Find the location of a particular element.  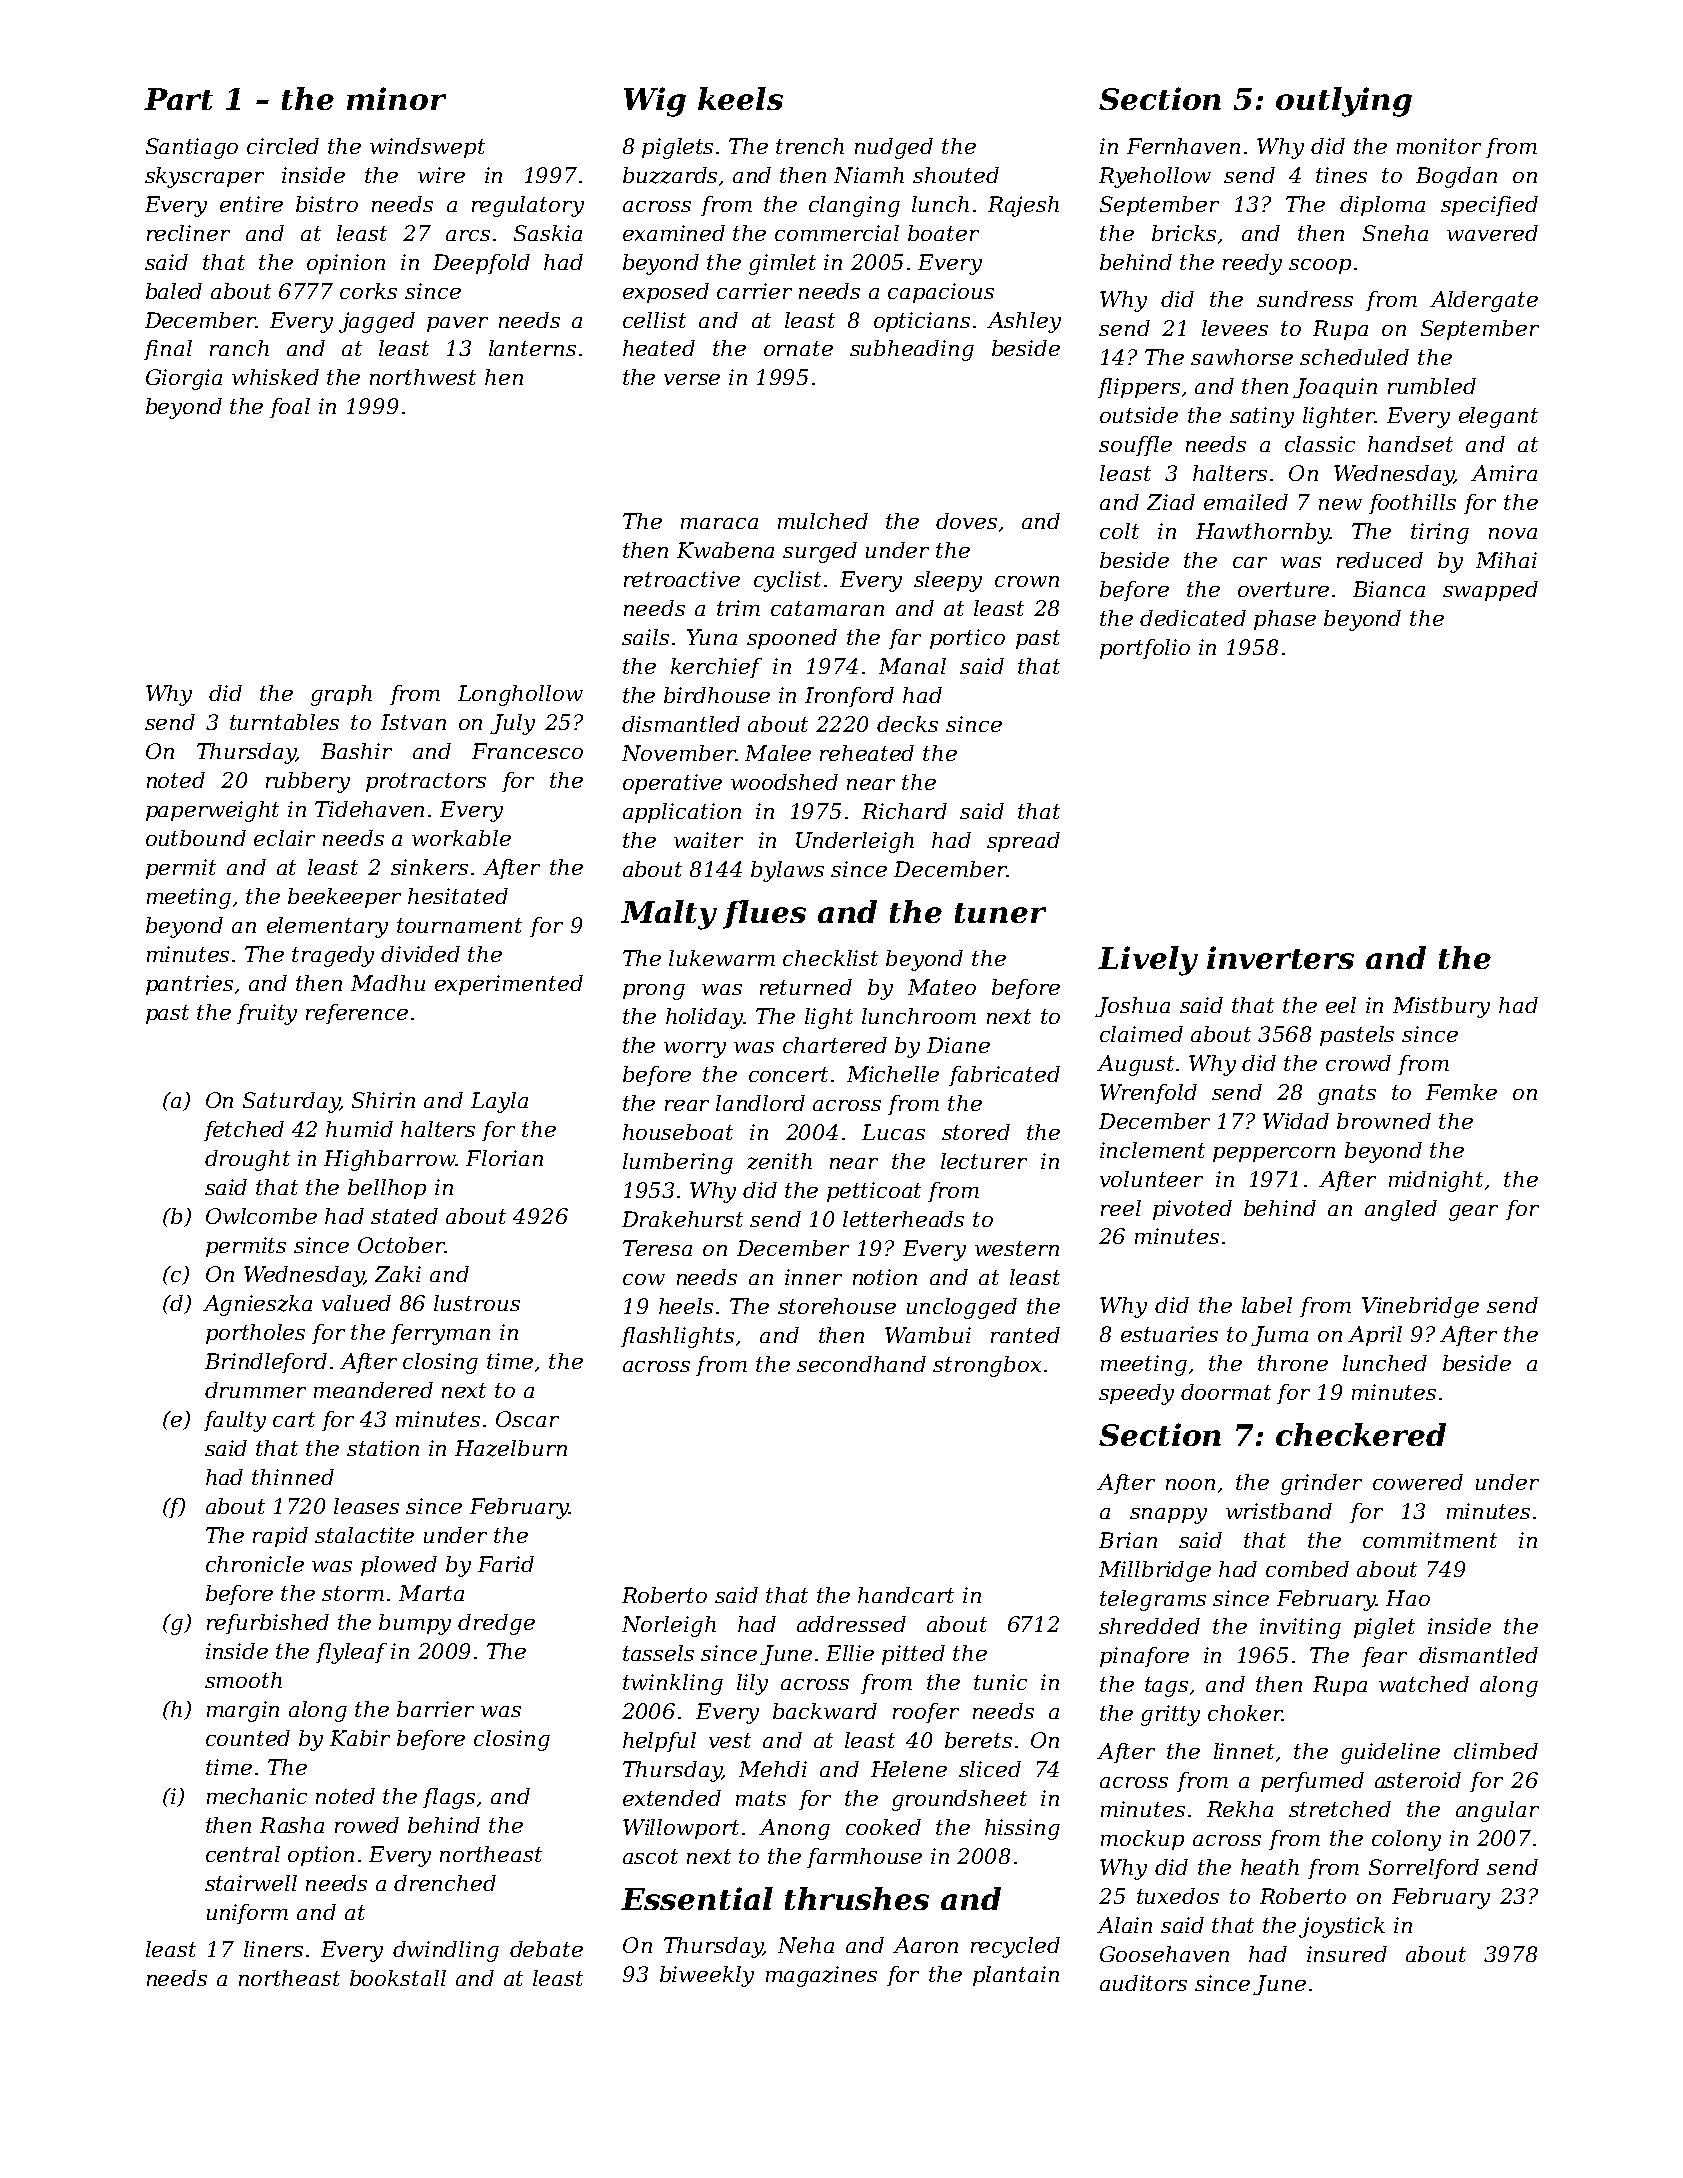

doves is located at coordinates (966, 521).
